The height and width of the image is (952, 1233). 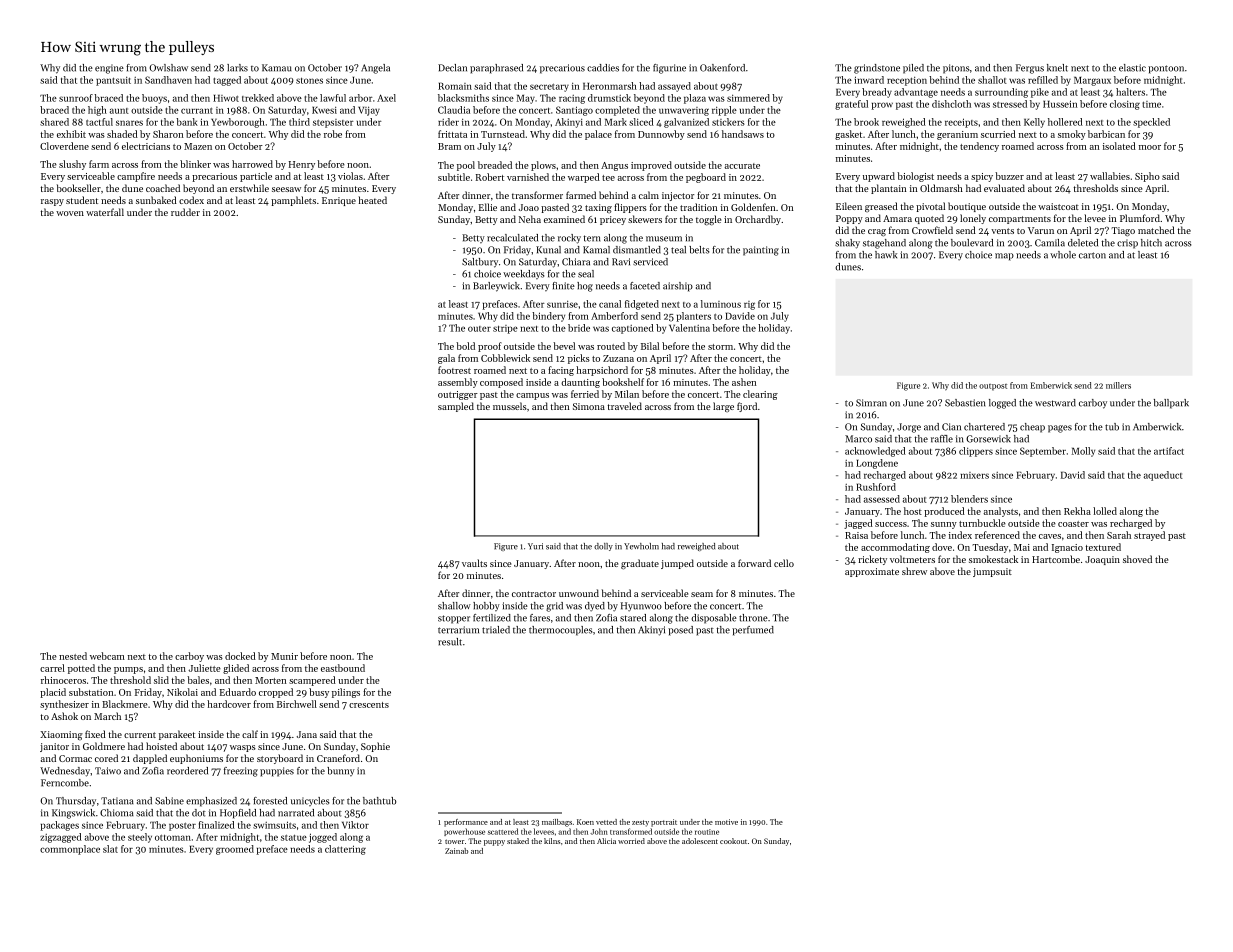 What do you see at coordinates (503, 134) in the image?
I see `Turnstead` at bounding box center [503, 134].
